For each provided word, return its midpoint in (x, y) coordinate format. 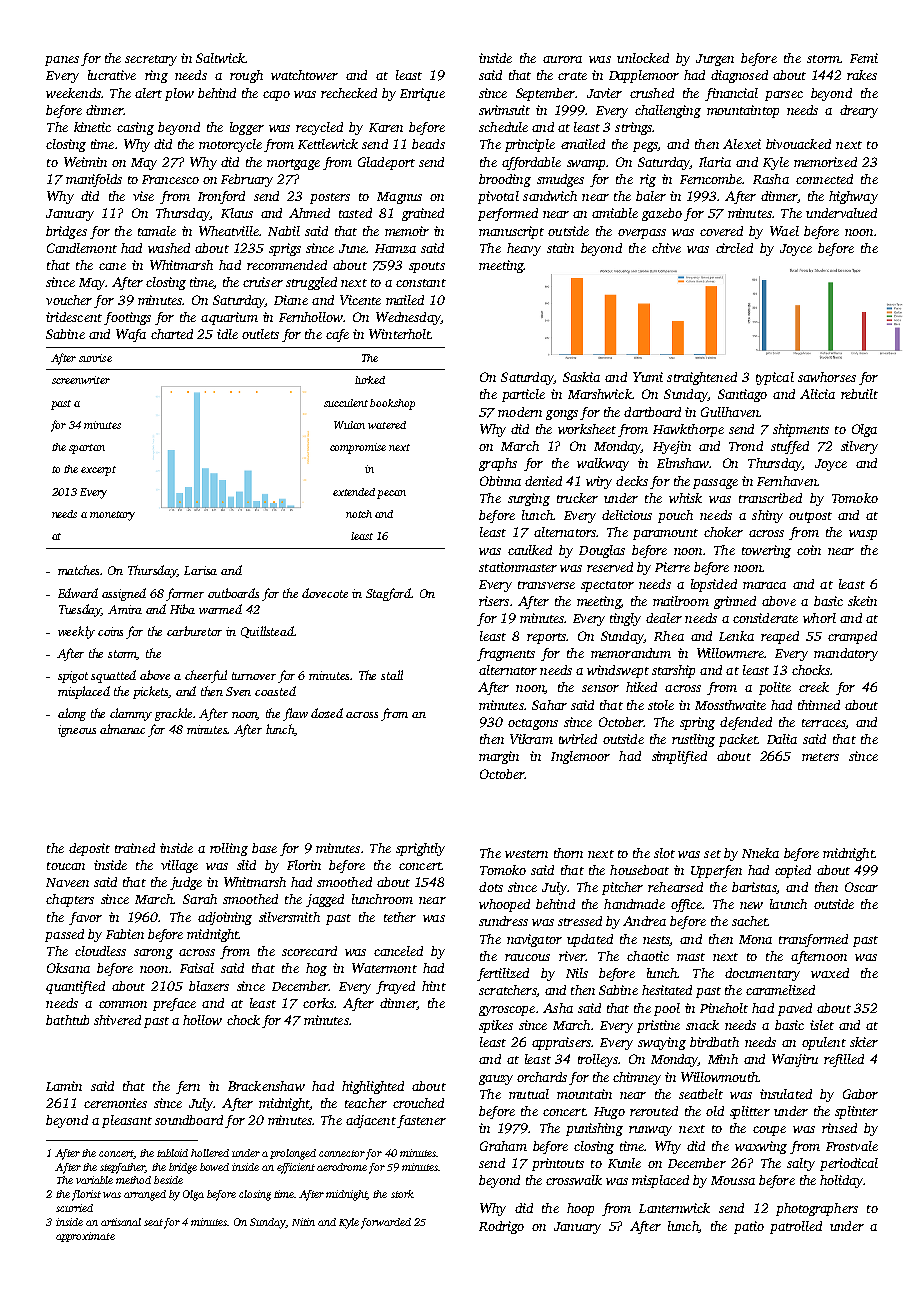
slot (664, 853)
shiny (767, 516)
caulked (530, 550)
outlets (260, 334)
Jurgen (715, 60)
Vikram (531, 739)
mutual (529, 1094)
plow (179, 94)
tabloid (172, 1153)
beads (428, 144)
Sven (238, 691)
